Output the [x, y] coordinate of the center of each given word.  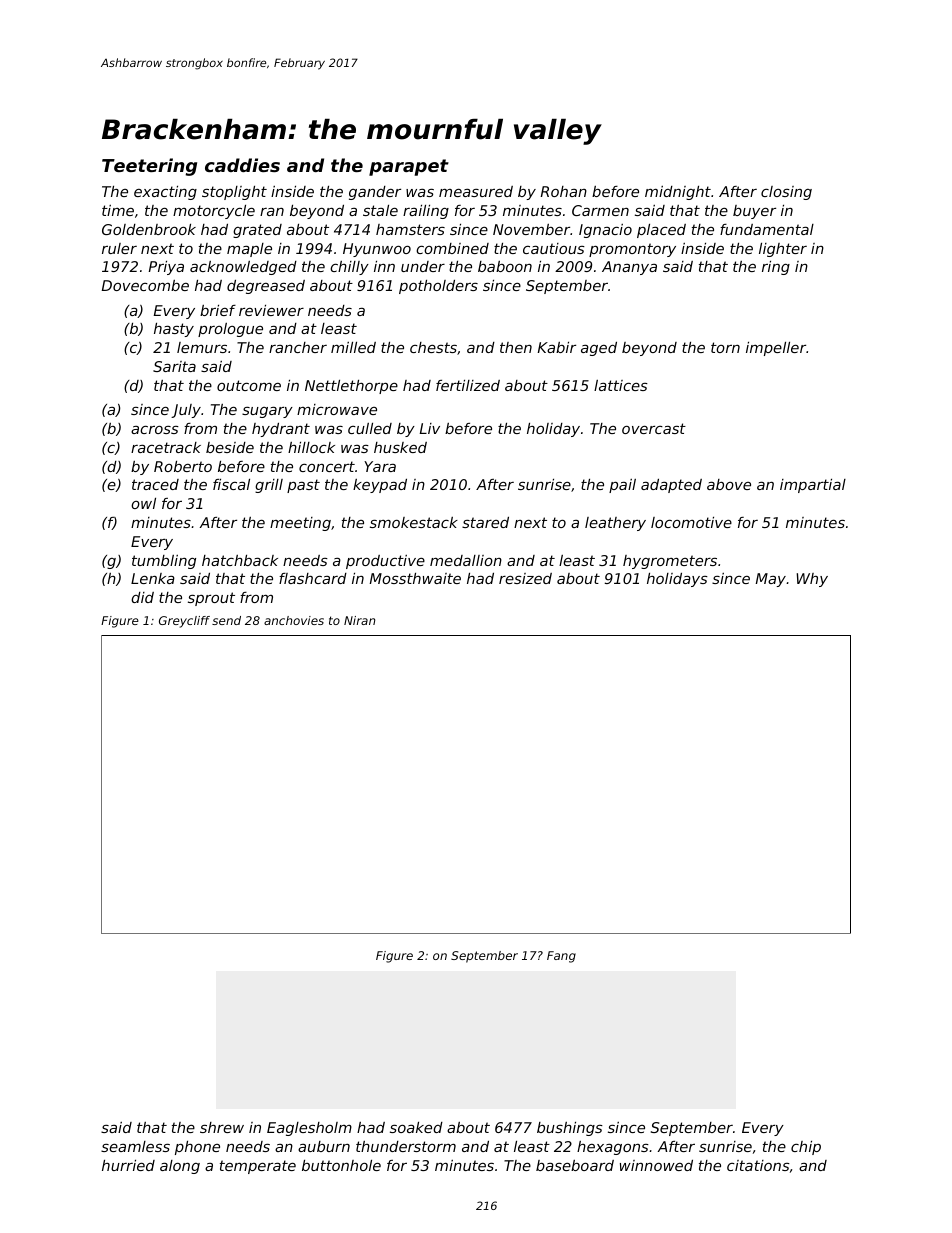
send [226, 620]
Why [812, 580]
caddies [242, 165]
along [180, 1167]
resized [525, 578]
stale [380, 210]
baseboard [575, 1165]
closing [786, 193]
